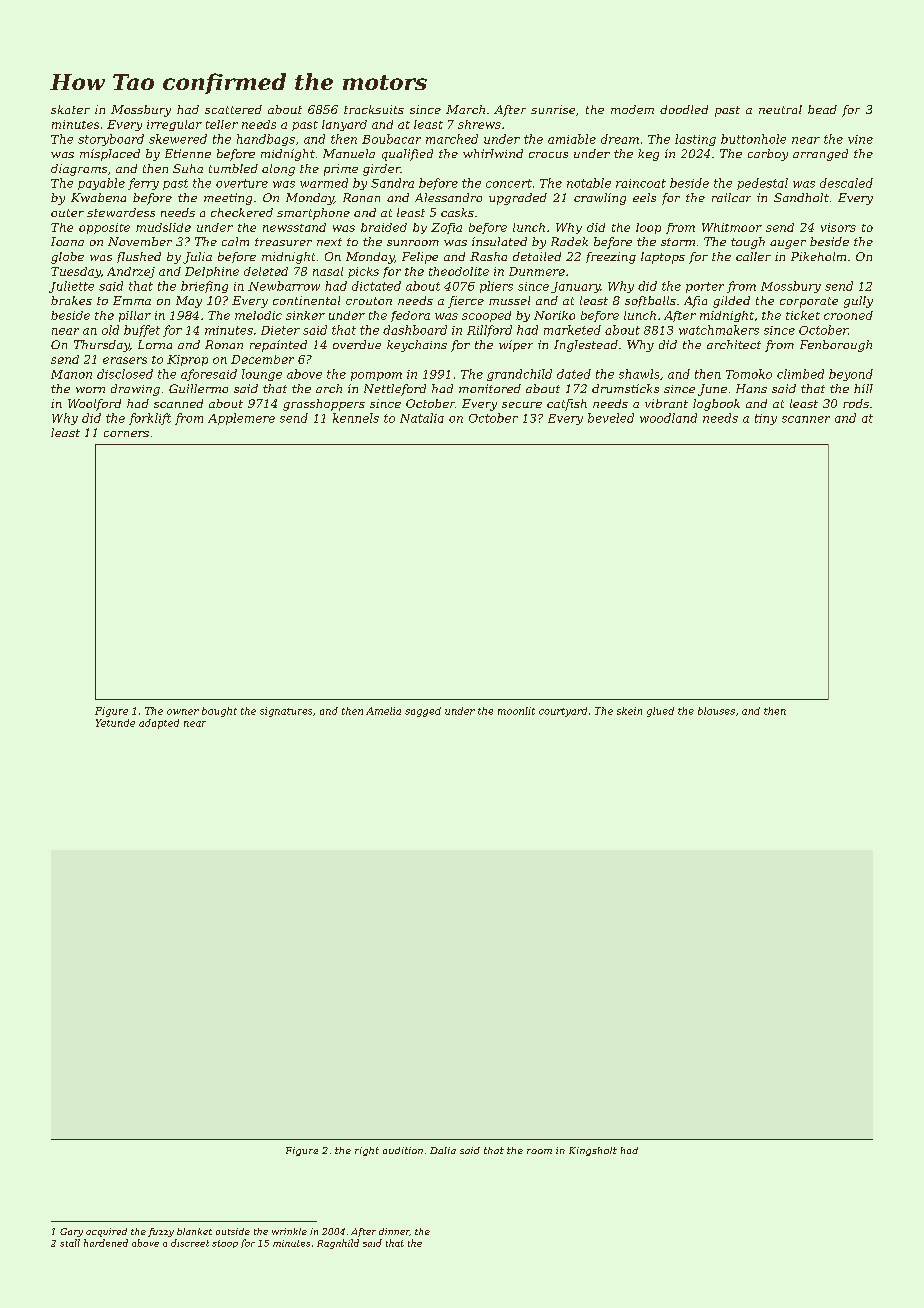 The image size is (924, 1308). Describe the element at coordinates (132, 300) in the document. I see `Emma` at that location.
